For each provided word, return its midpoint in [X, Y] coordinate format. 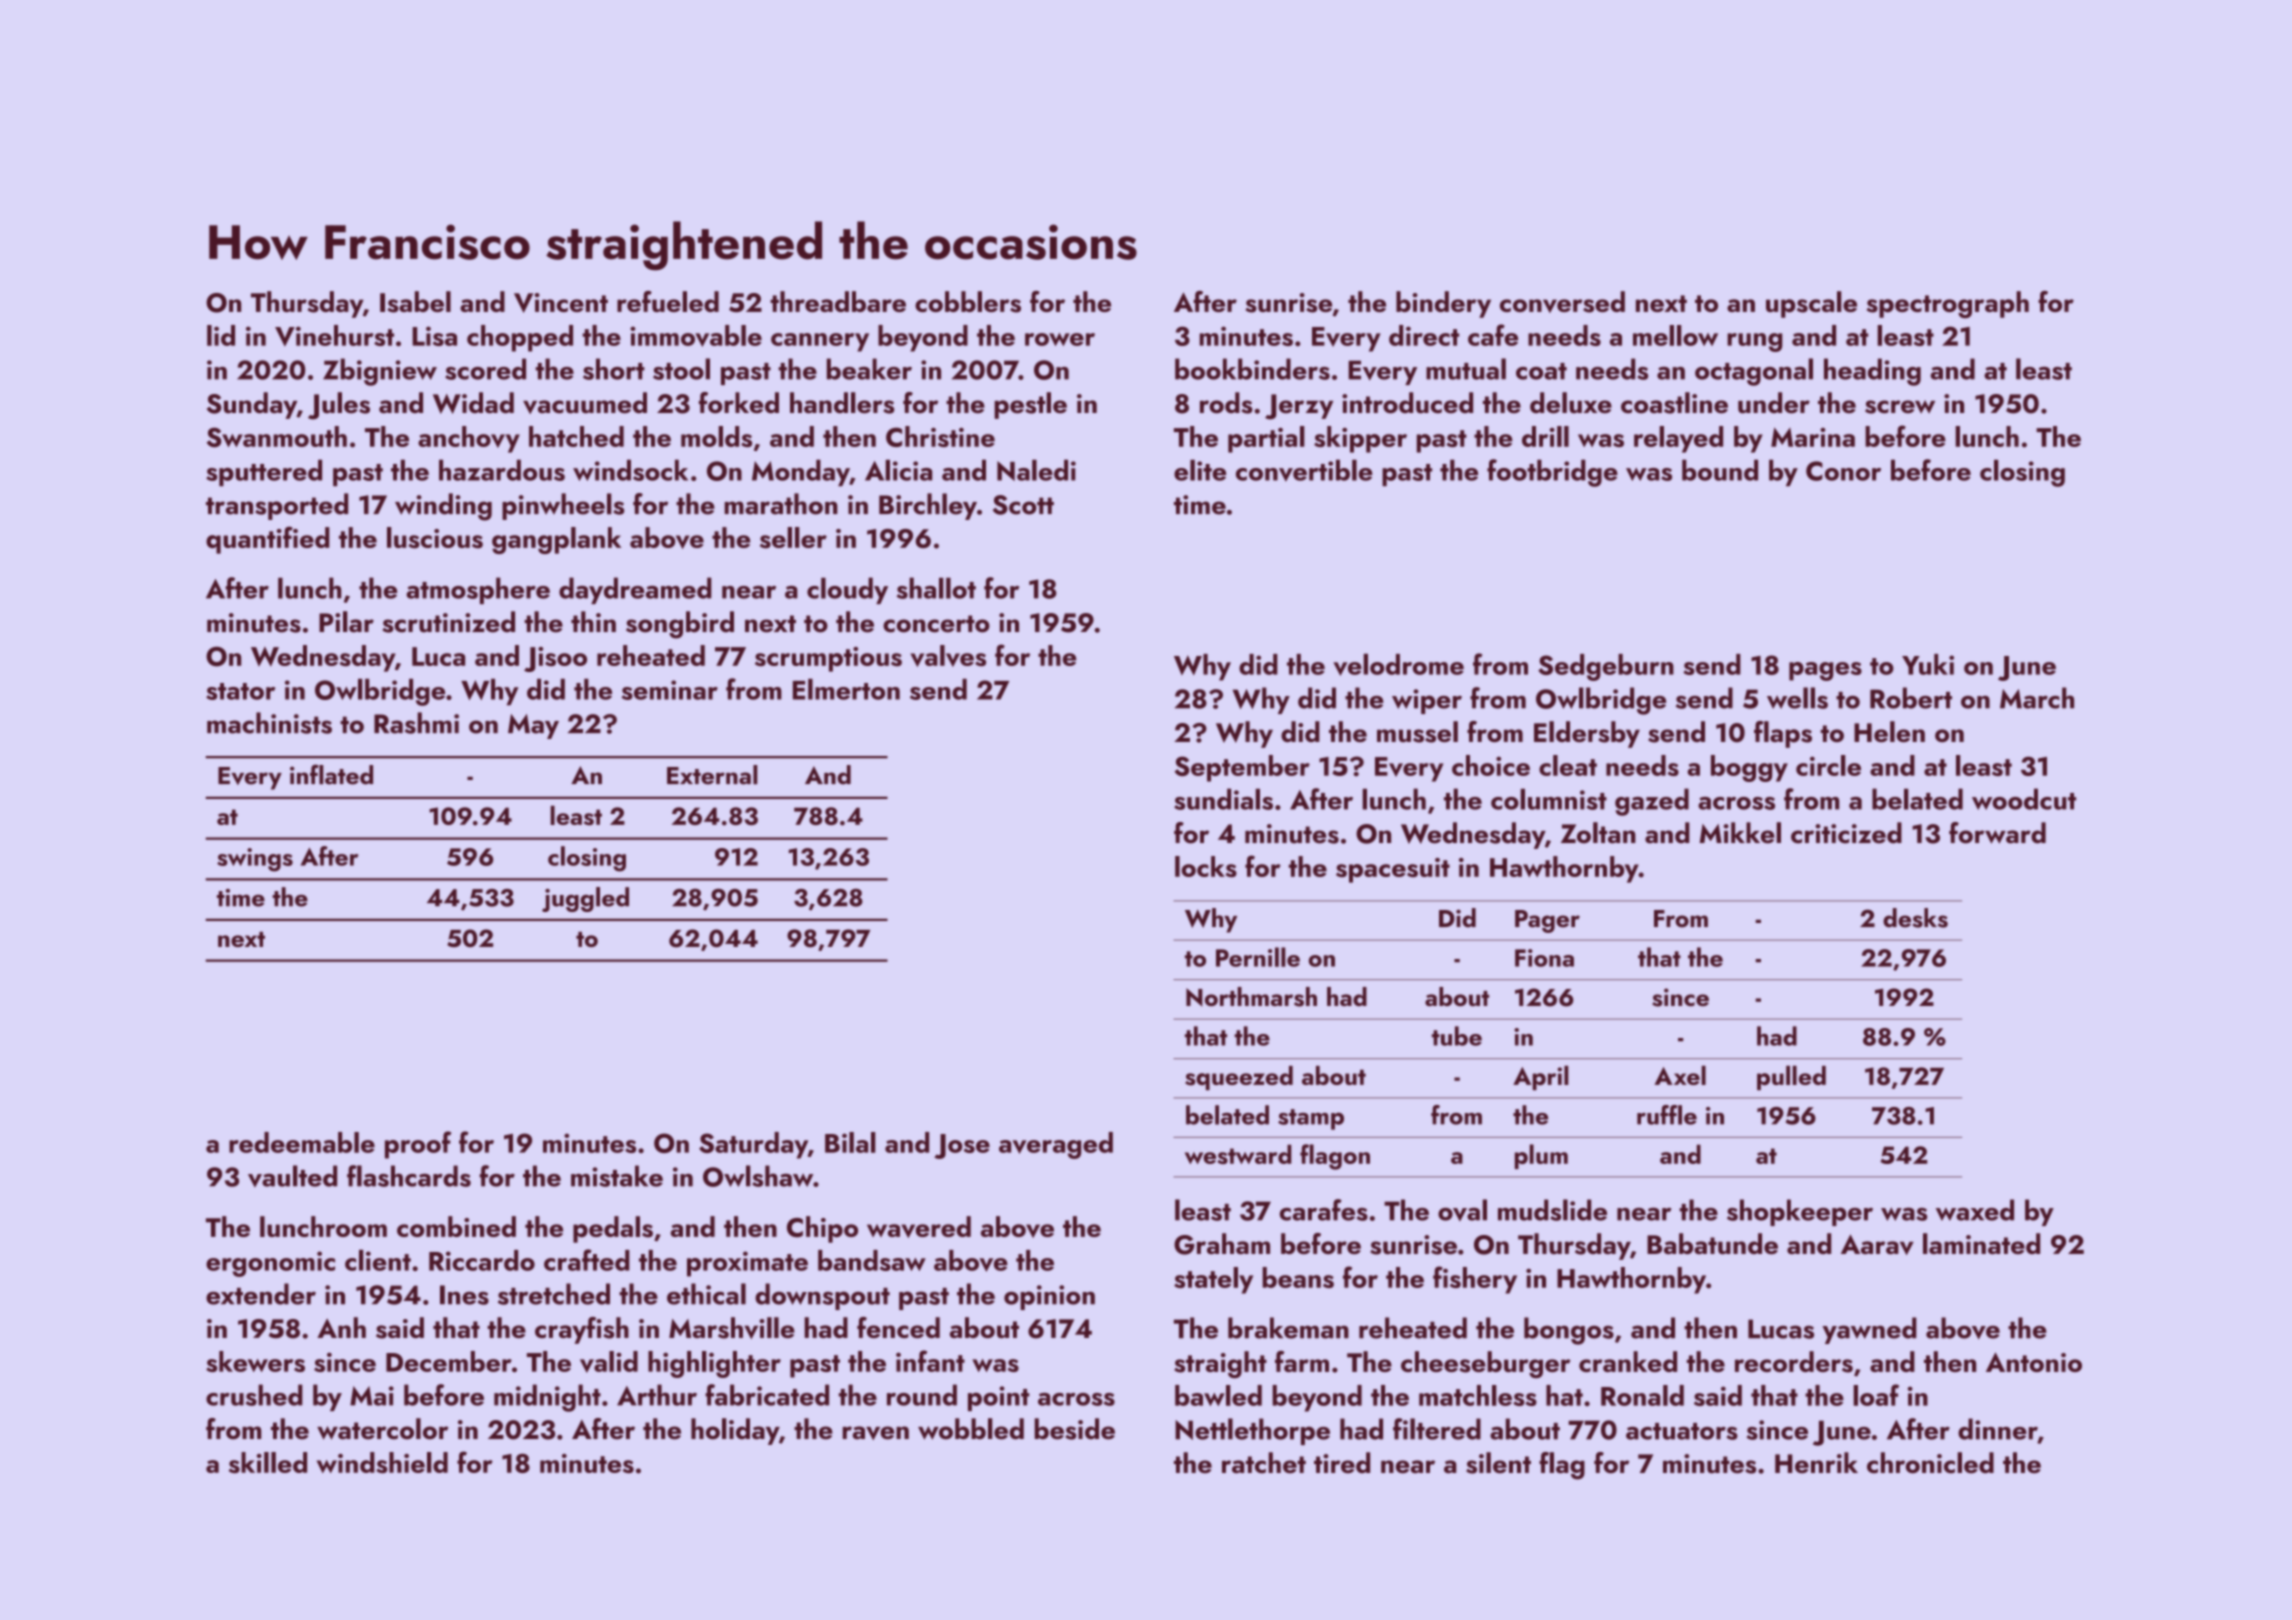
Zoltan [1598, 833]
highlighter [714, 1364]
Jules [339, 406]
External [712, 775]
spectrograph [1948, 305]
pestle [1030, 405]
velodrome [1398, 664]
